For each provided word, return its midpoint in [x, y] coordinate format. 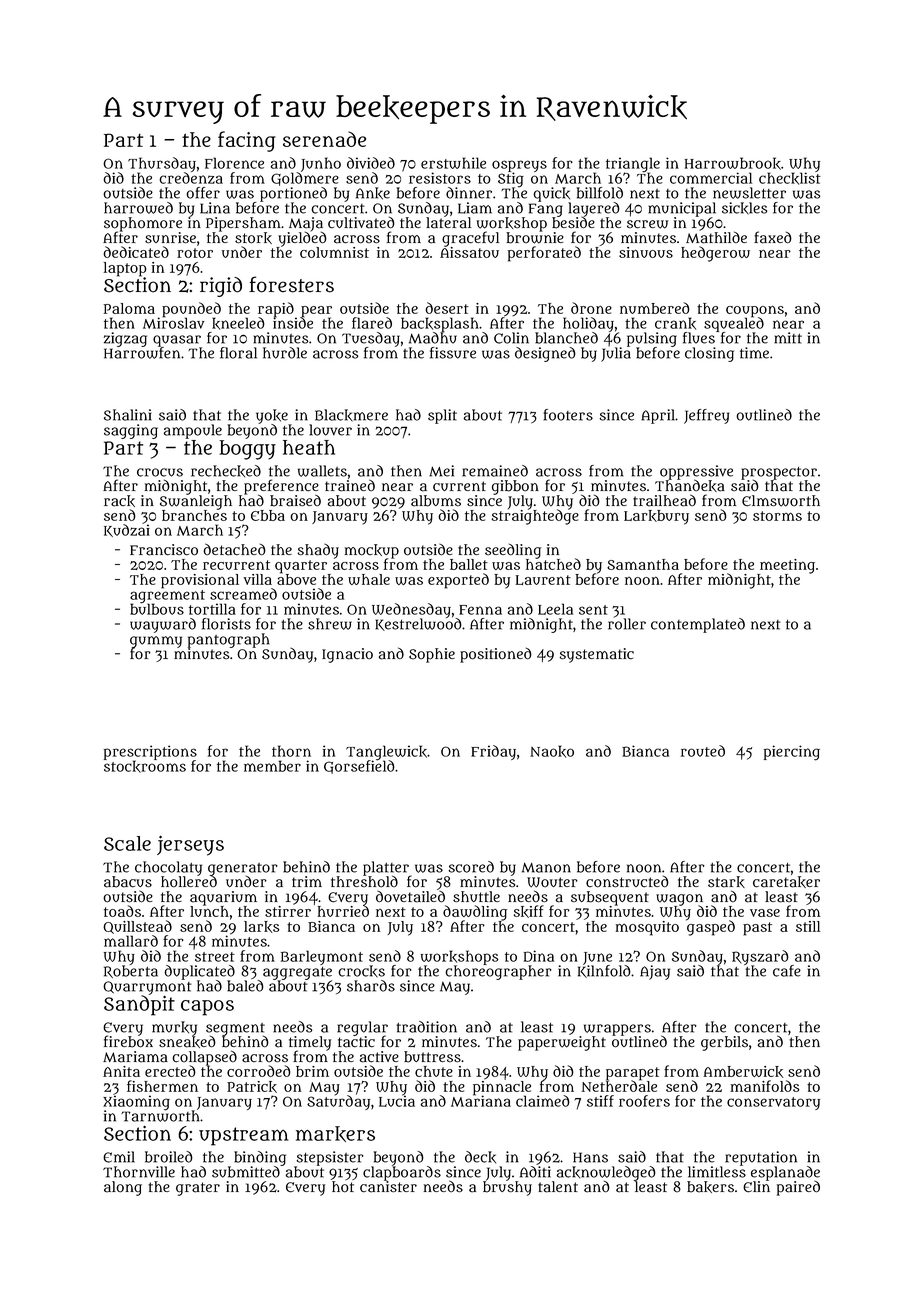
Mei [441, 471]
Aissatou [469, 252]
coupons [755, 311]
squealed [734, 324]
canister [388, 1187]
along [123, 1188]
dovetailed [410, 897]
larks [261, 927]
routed [703, 751]
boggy [247, 450]
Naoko [552, 751]
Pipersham [243, 224]
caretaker [786, 882]
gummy [156, 642]
